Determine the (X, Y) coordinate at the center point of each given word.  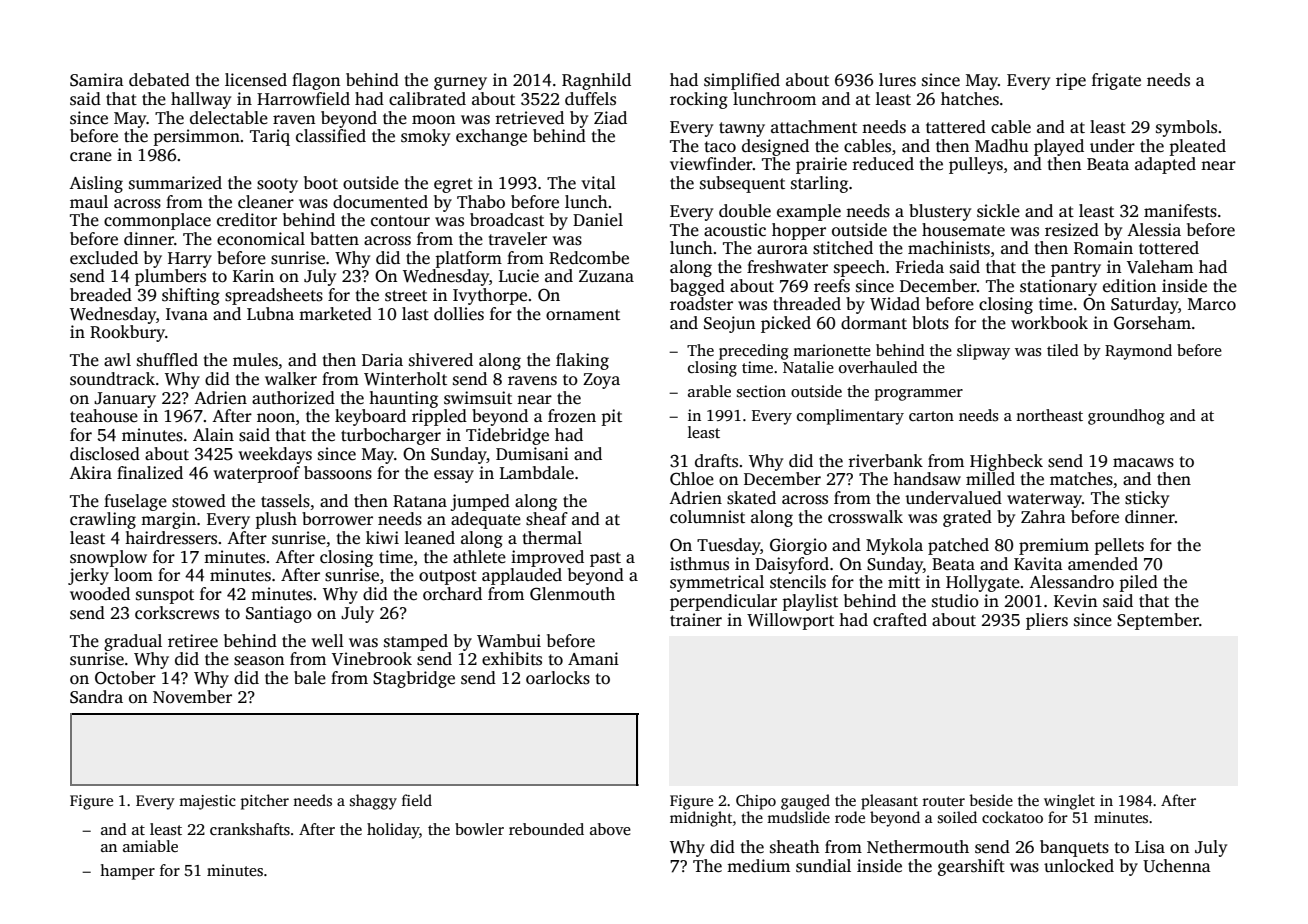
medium (758, 866)
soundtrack (112, 379)
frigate (1116, 81)
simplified (742, 81)
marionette (832, 350)
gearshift (971, 867)
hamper (127, 872)
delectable (229, 118)
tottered (1169, 248)
